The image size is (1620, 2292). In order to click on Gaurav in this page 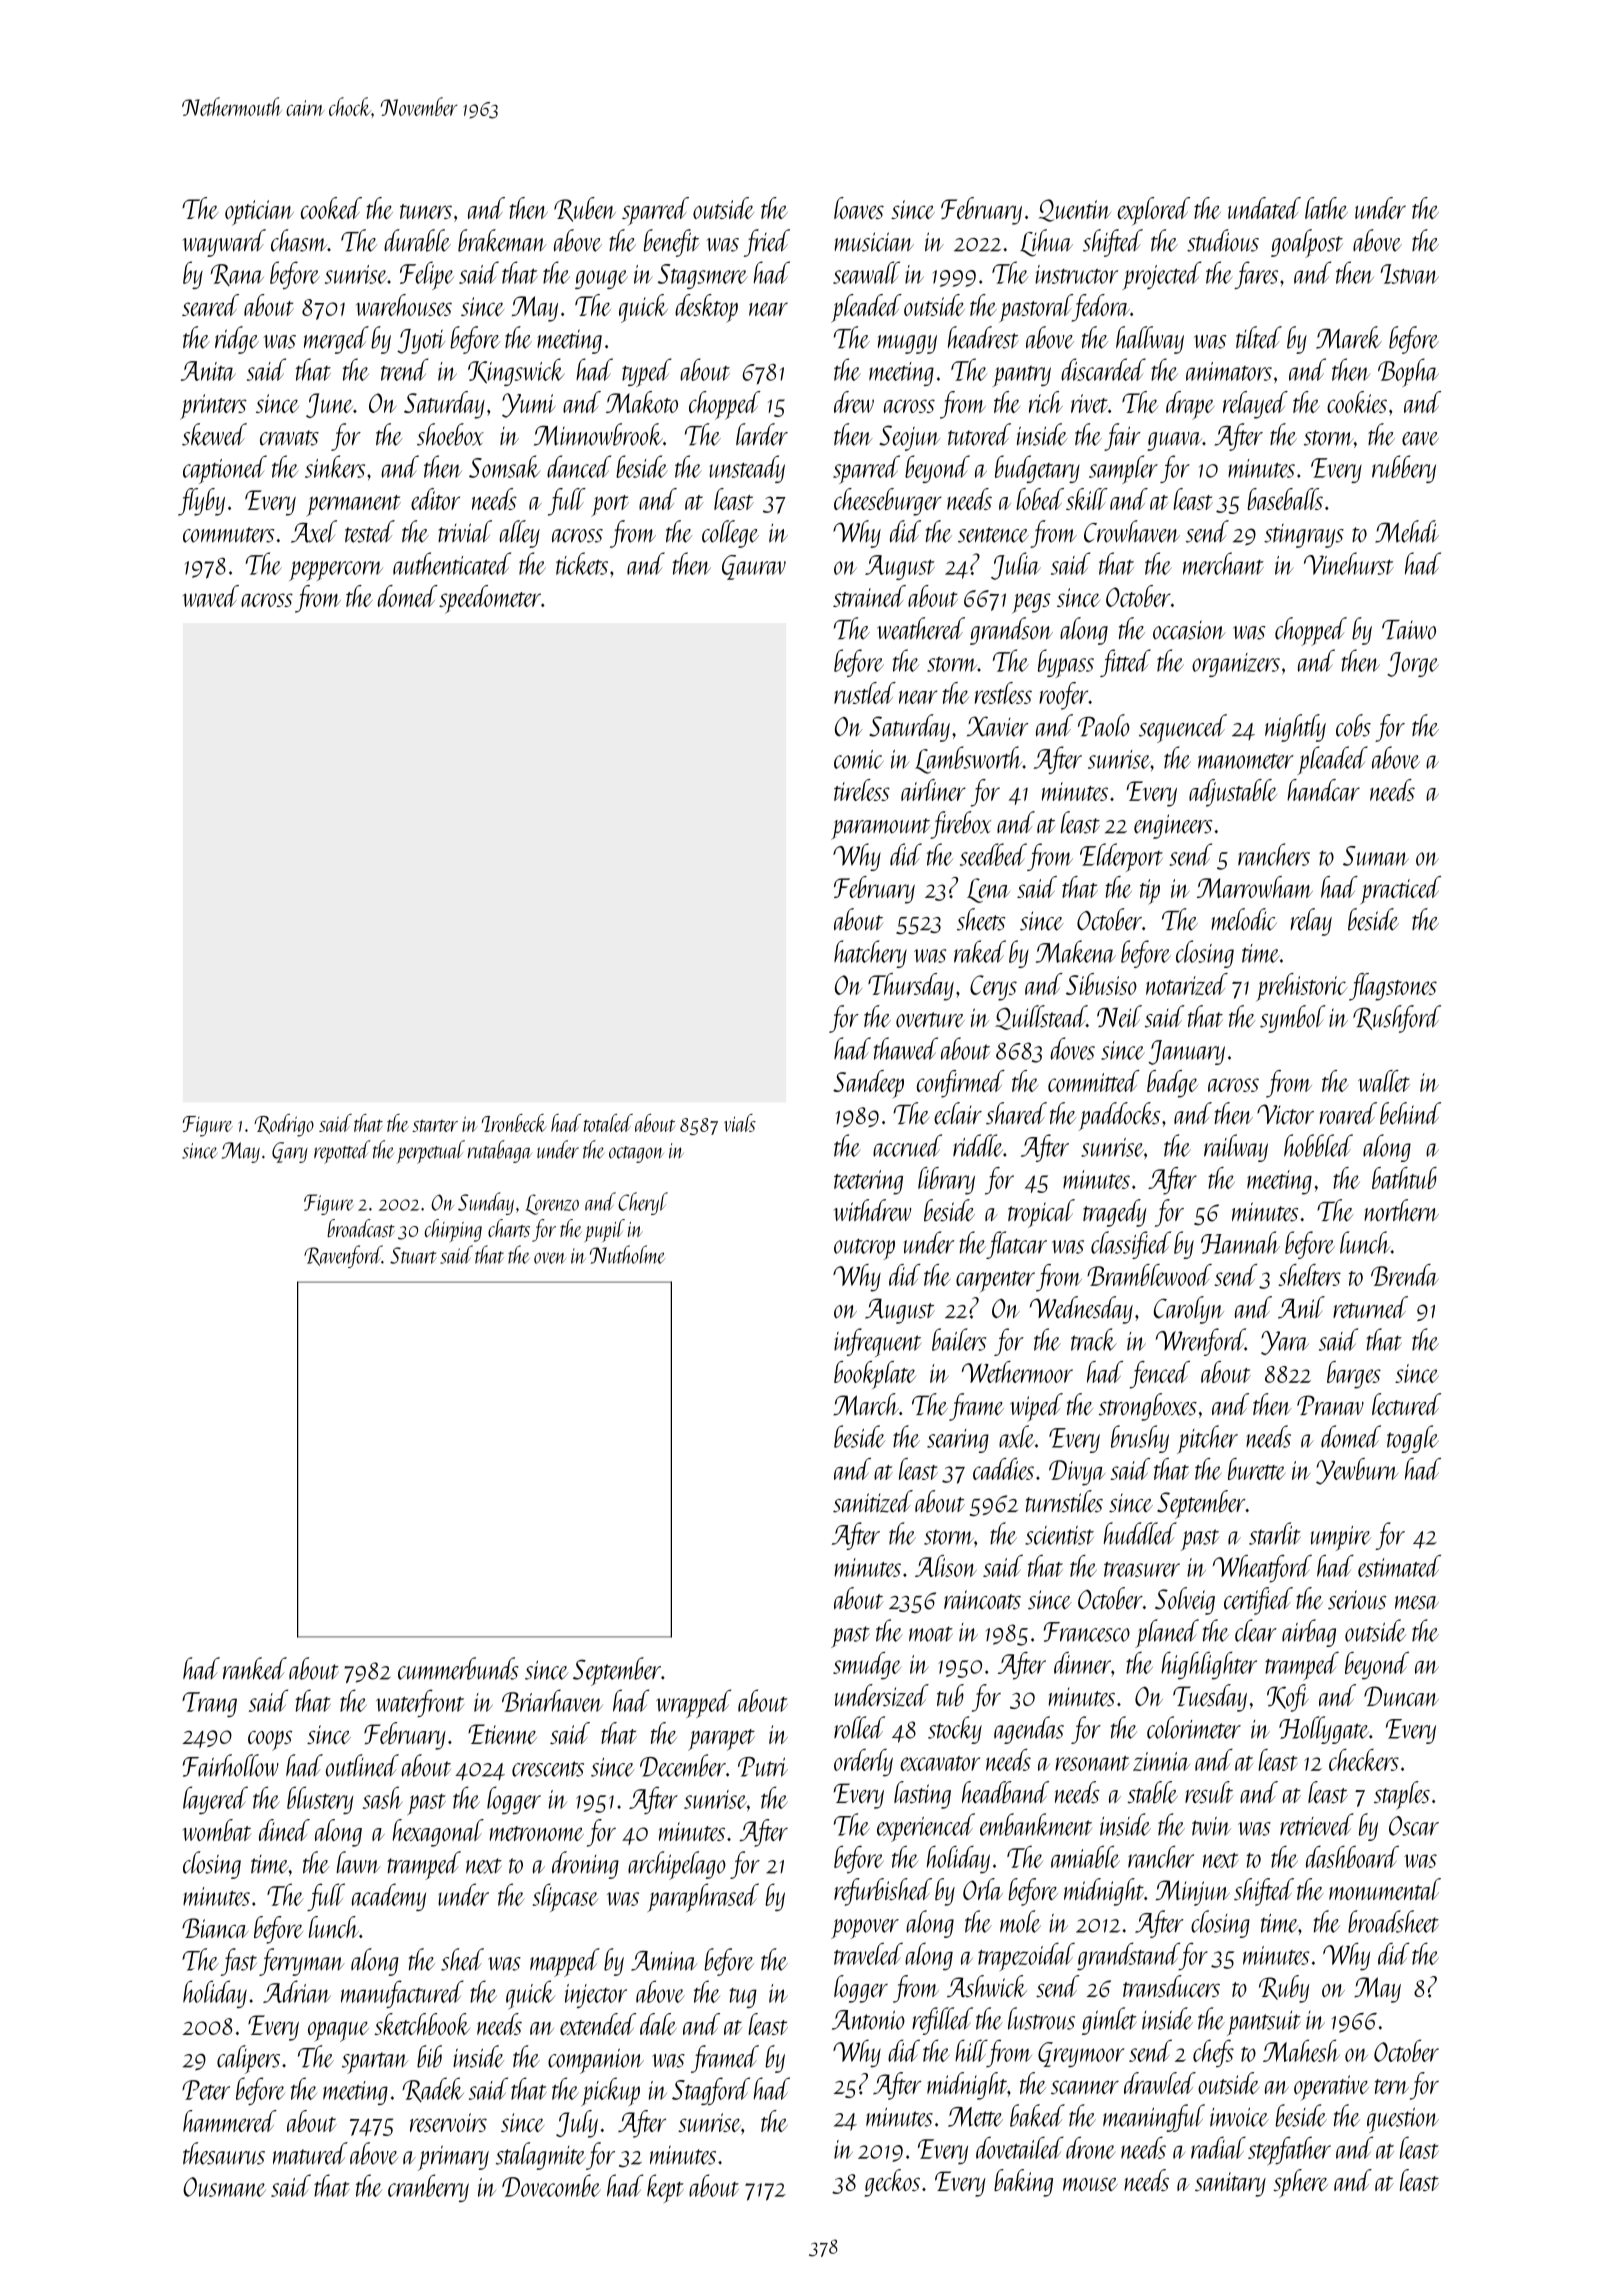, I will do `click(754, 567)`.
